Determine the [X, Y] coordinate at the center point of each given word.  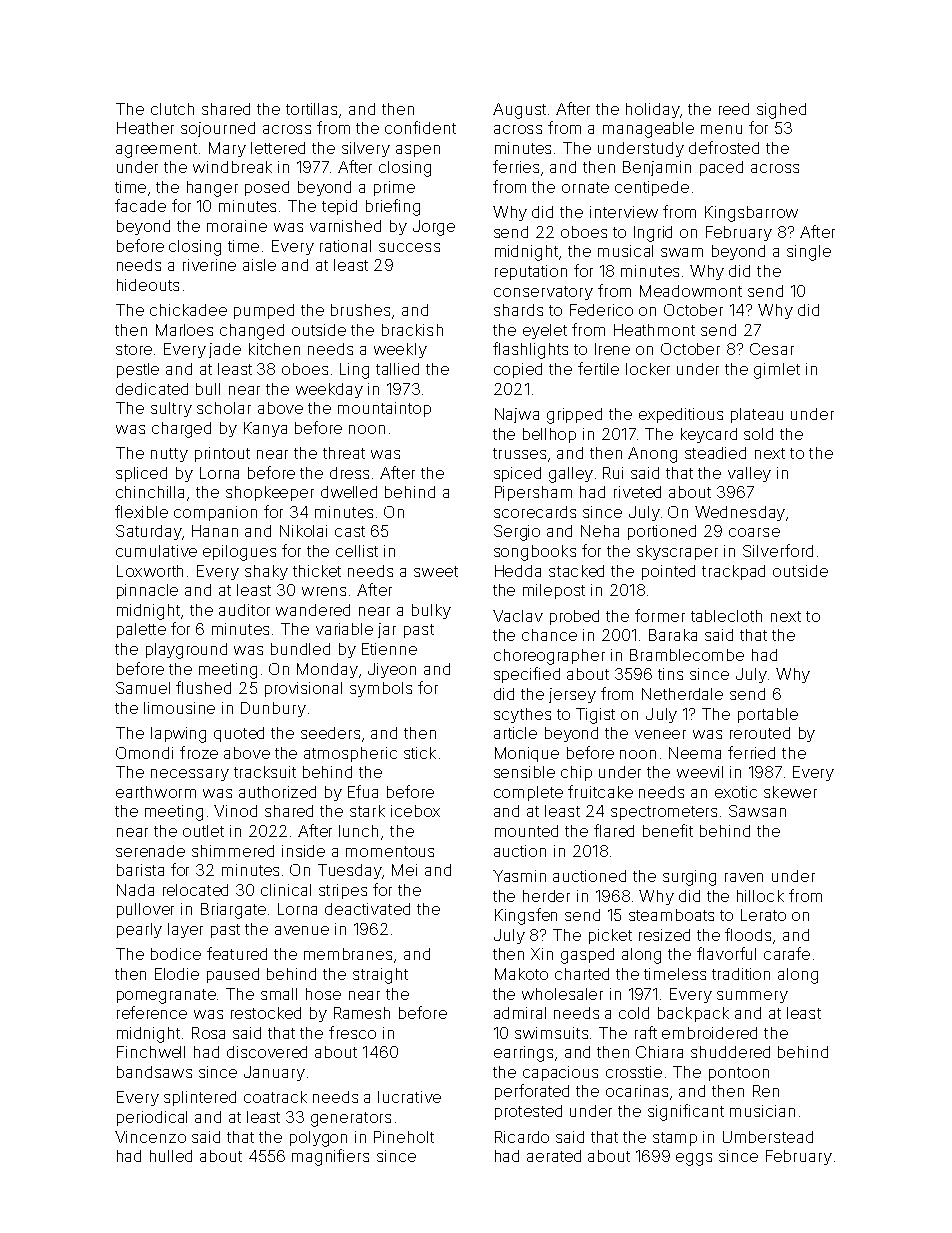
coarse [754, 532]
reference [152, 1012]
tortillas [311, 109]
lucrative [409, 1097]
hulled [171, 1156]
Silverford [778, 550]
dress [349, 473]
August [519, 111]
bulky [431, 611]
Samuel [143, 688]
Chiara [659, 1052]
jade [225, 350]
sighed [781, 111]
